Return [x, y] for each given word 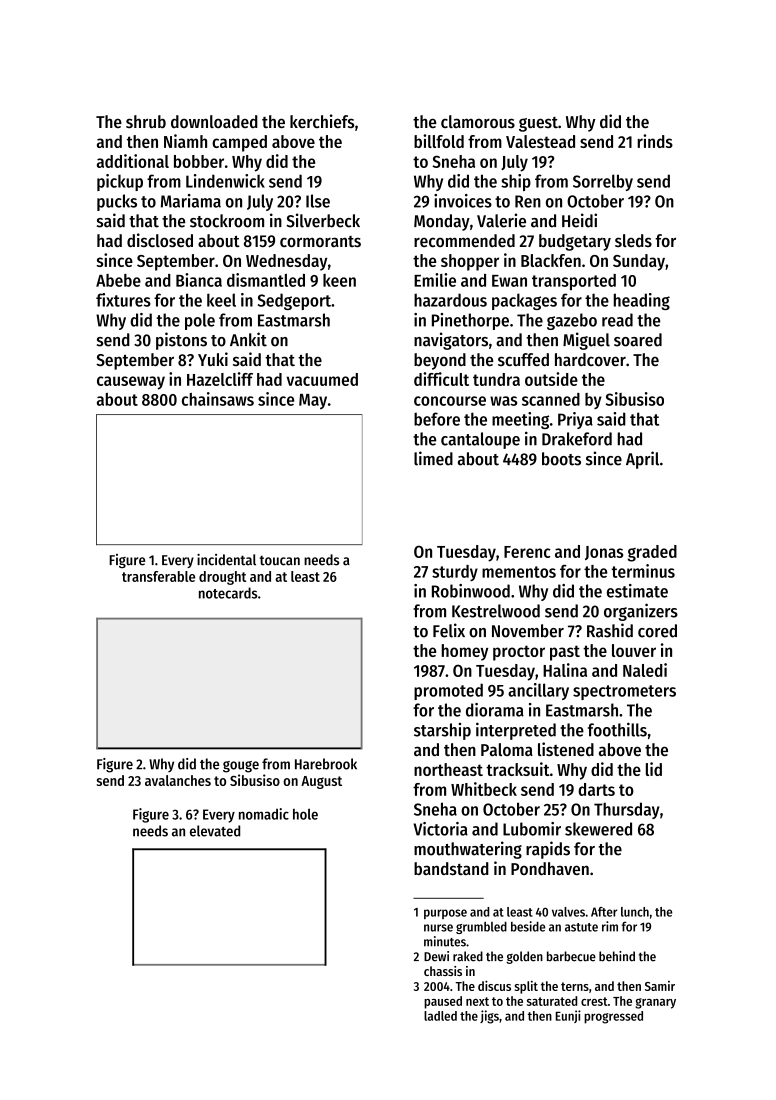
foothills [617, 729]
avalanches [178, 780]
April [642, 460]
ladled [440, 1016]
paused [443, 1002]
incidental [226, 560]
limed [433, 458]
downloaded [214, 121]
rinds [655, 141]
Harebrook [326, 764]
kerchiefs [322, 121]
